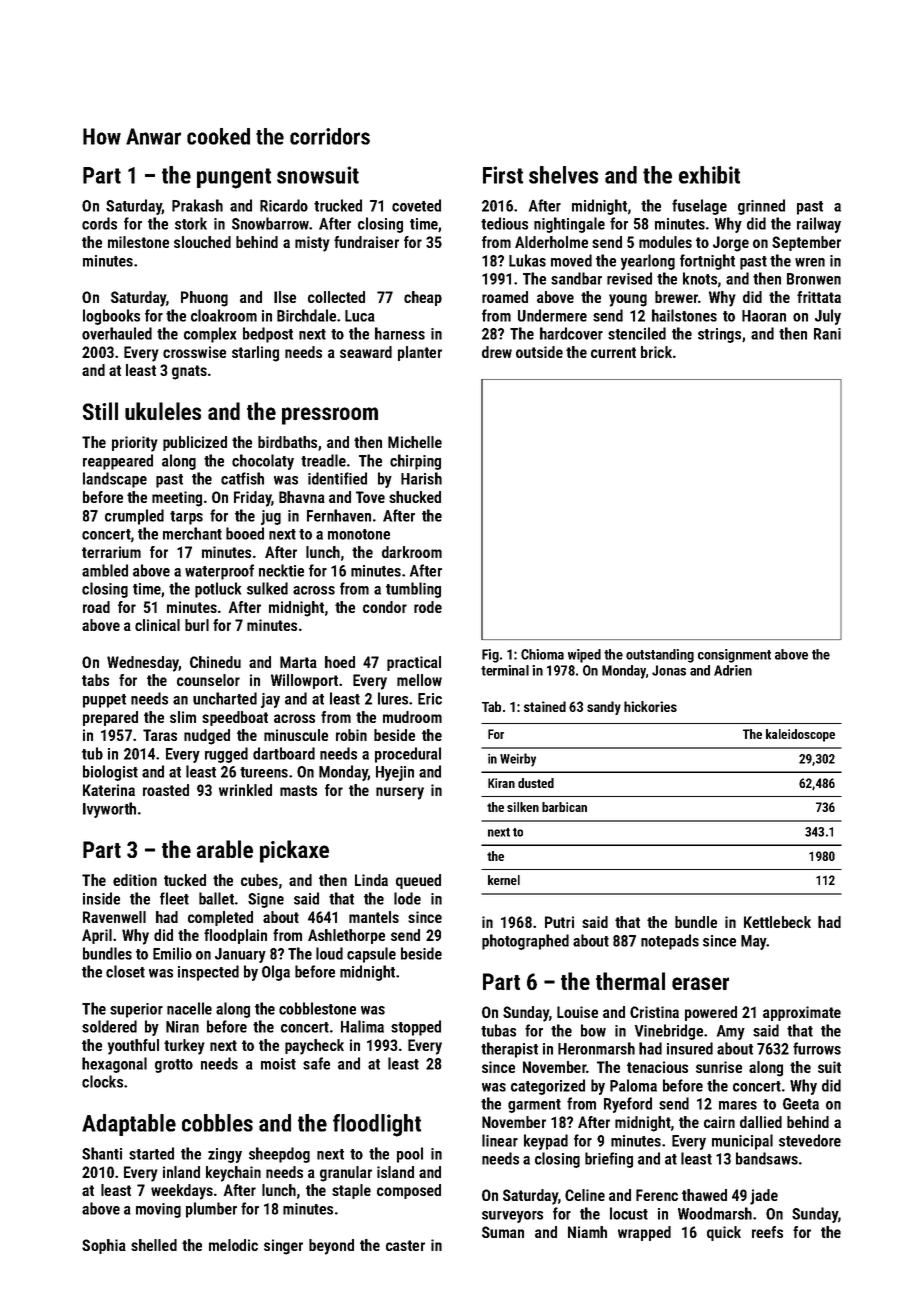  Describe the element at coordinates (111, 317) in the page. I see `logbooks` at that location.
